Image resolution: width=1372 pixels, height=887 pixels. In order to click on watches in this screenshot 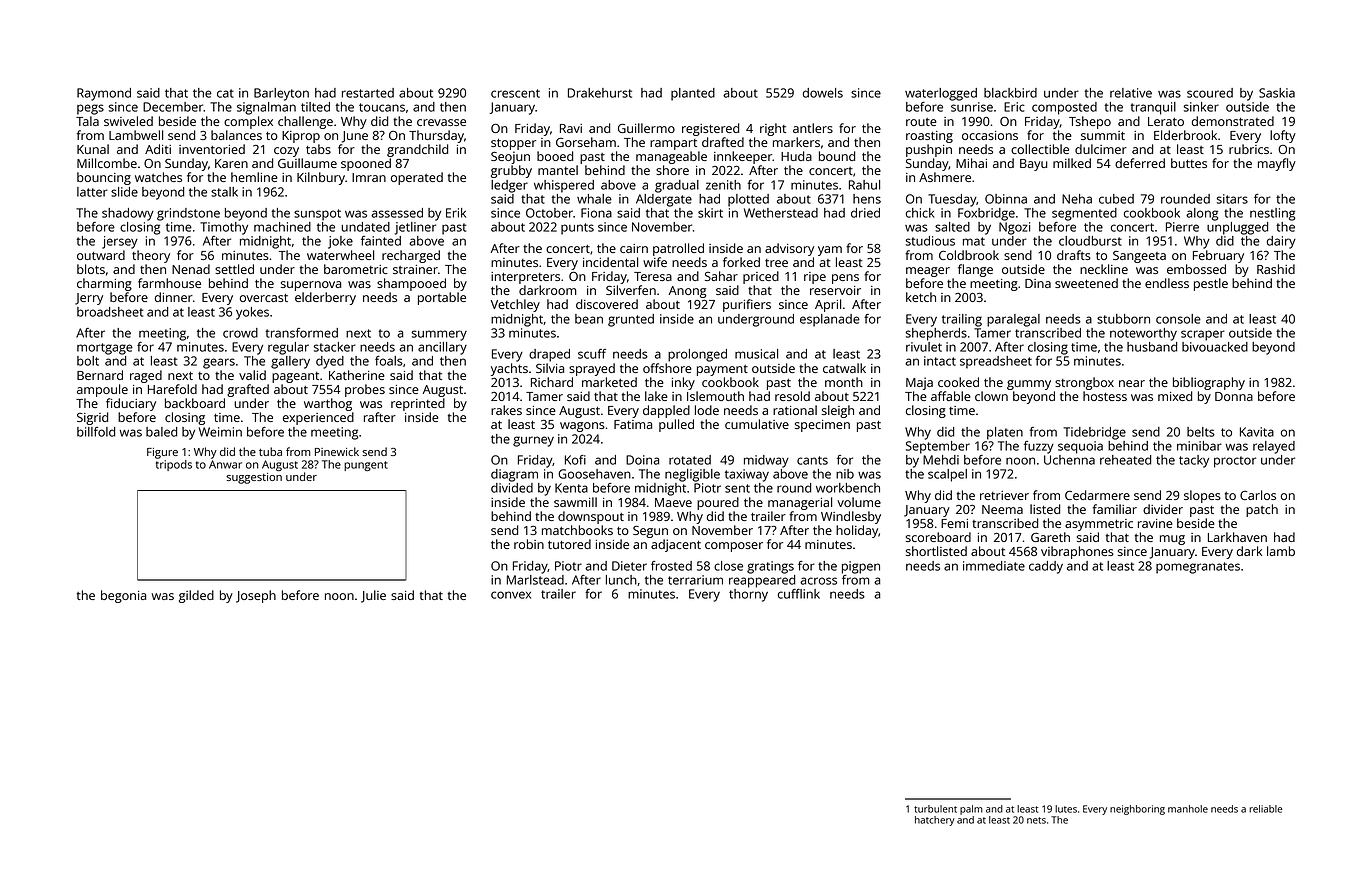, I will do `click(158, 177)`.
